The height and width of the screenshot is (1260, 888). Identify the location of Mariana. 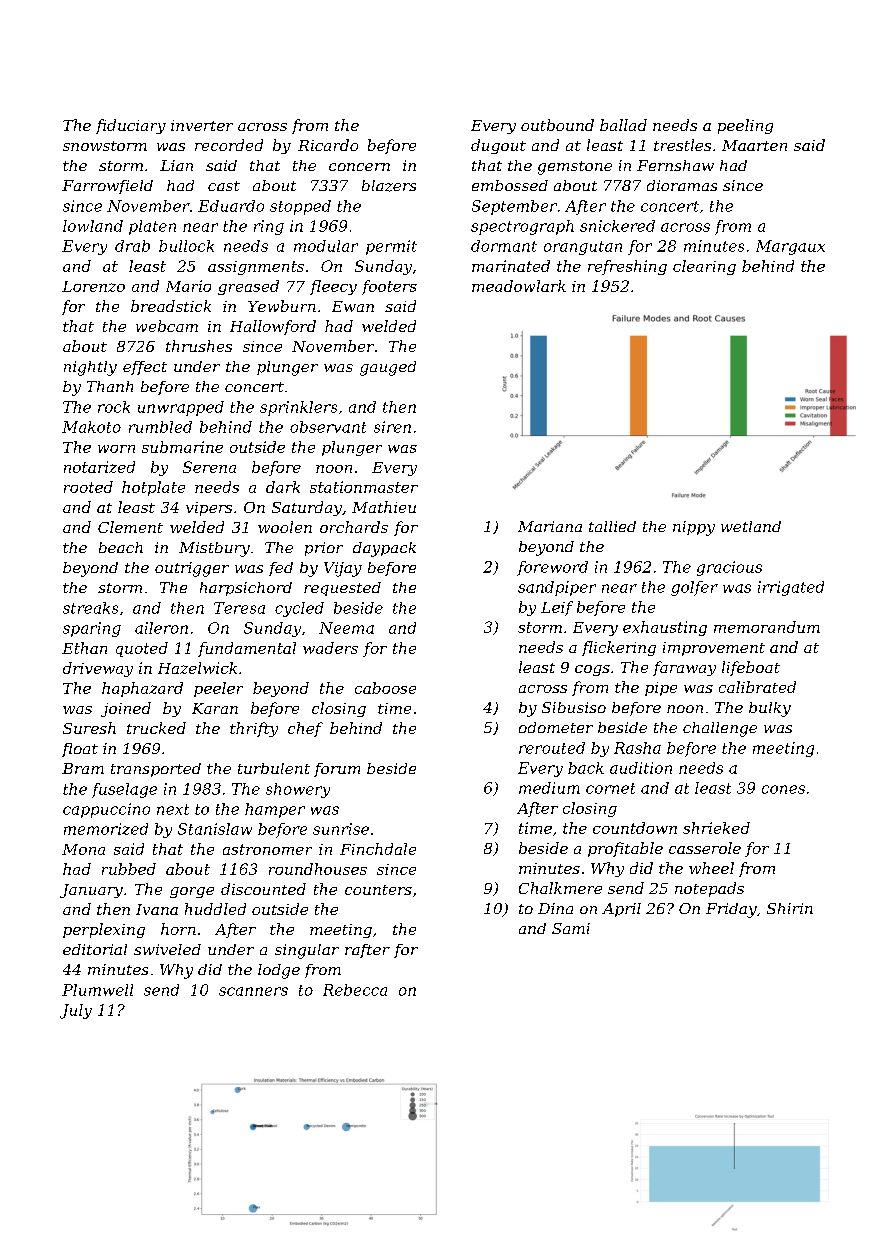
(550, 526).
